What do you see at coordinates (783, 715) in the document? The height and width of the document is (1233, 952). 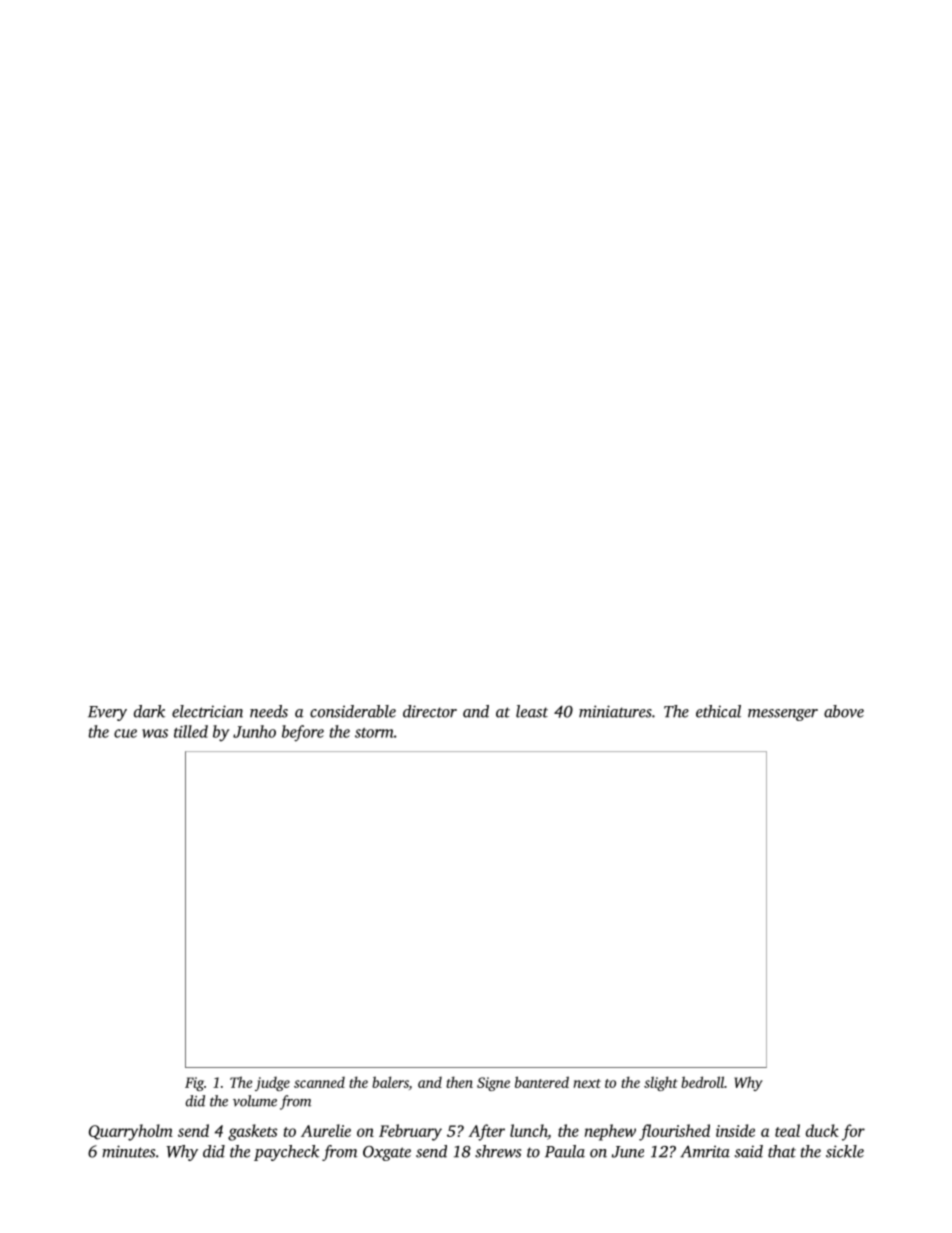 I see `messenger` at bounding box center [783, 715].
